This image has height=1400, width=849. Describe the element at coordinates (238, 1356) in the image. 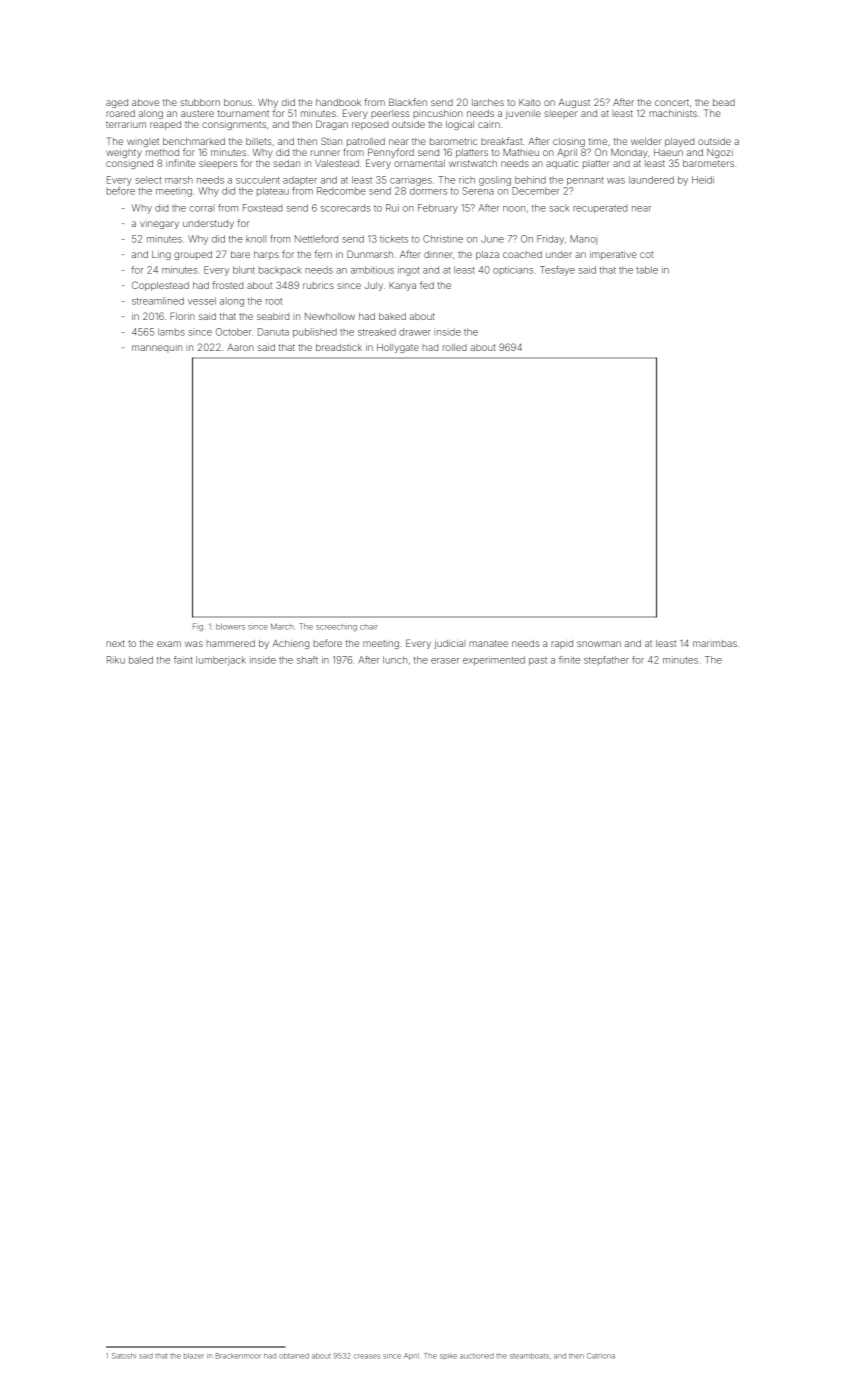

I see `Brackenmoor` at that location.
